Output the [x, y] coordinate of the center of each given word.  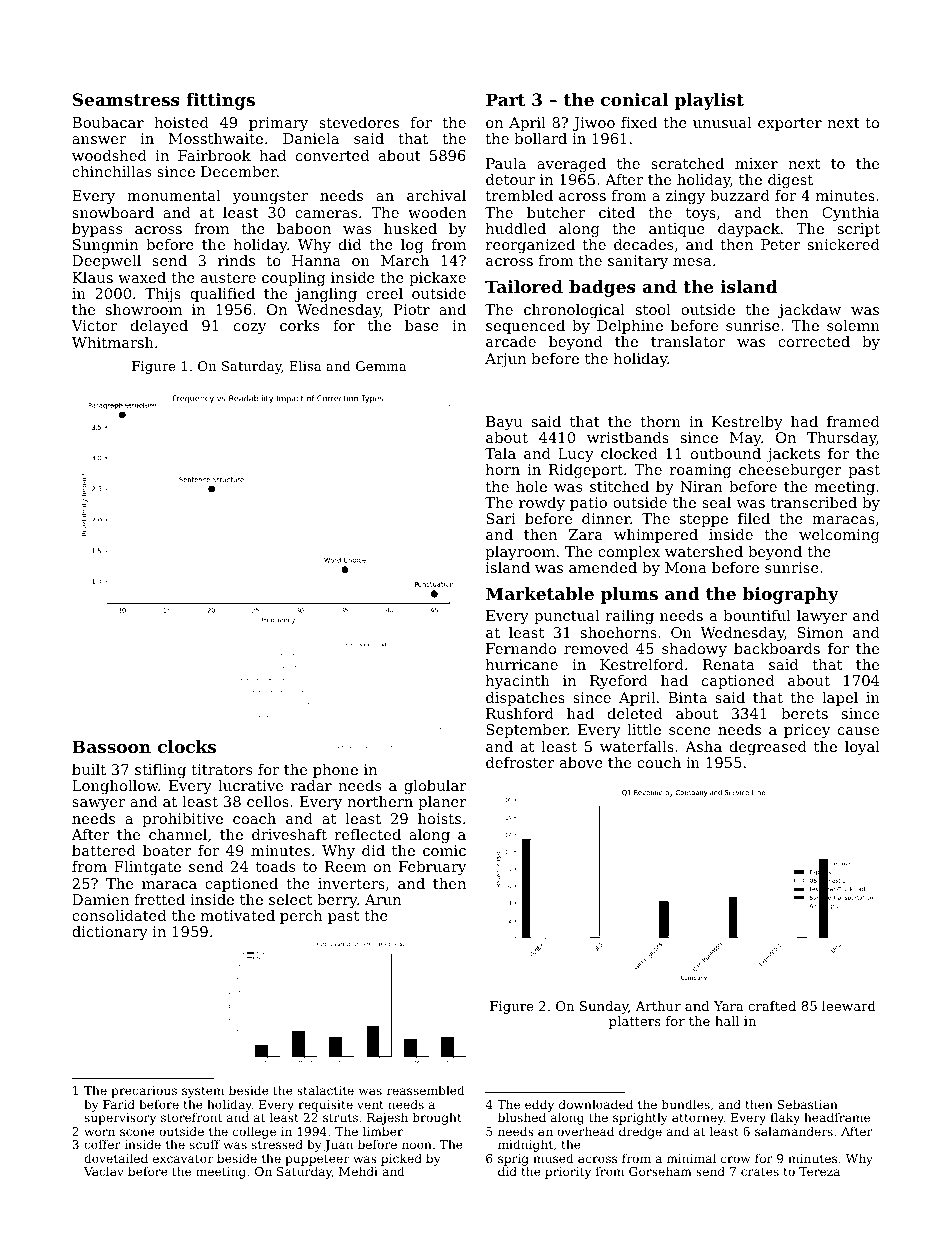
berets [804, 713]
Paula [506, 163]
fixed [639, 122]
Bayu [504, 423]
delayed [159, 327]
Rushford [520, 713]
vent [370, 1105]
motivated [238, 915]
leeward [849, 1006]
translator [688, 341]
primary [278, 124]
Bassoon [111, 746]
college [254, 1132]
